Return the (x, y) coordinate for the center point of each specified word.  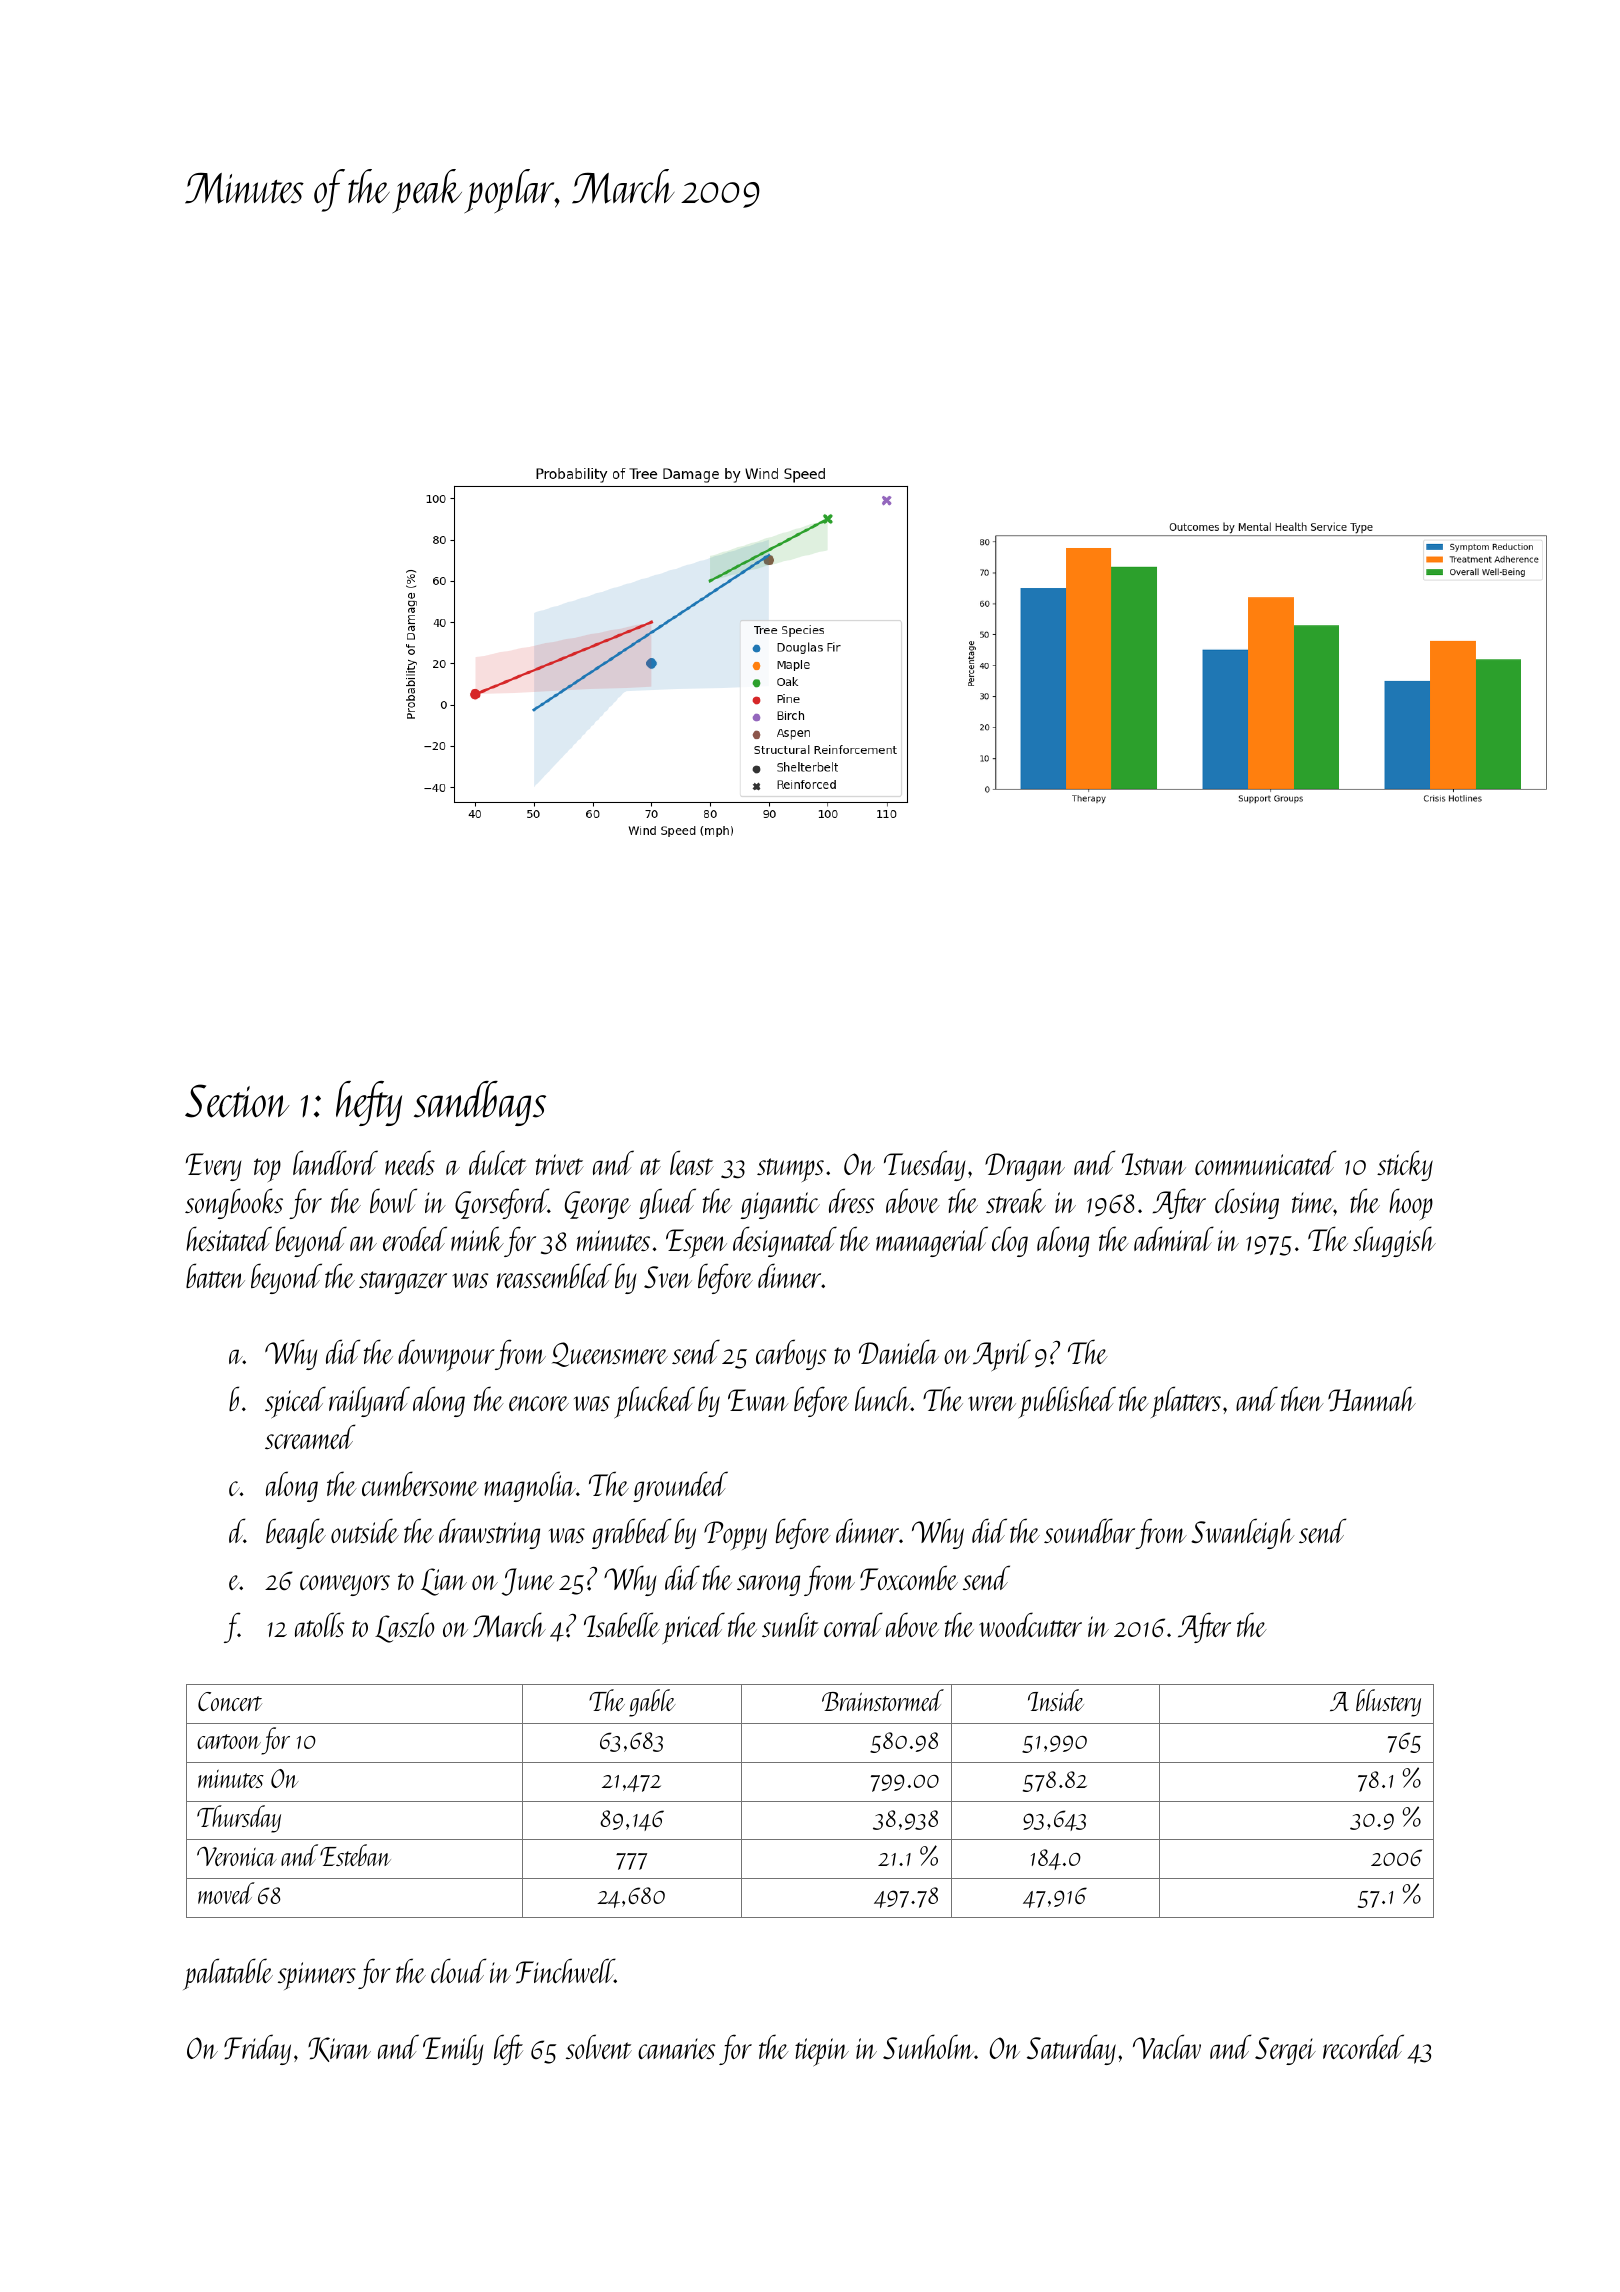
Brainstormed (883, 1700)
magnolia (530, 1486)
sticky (1405, 1165)
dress (851, 1200)
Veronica (237, 1856)
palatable (228, 1974)
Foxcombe (909, 1578)
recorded (1363, 2046)
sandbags (480, 1103)
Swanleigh (1242, 1533)
